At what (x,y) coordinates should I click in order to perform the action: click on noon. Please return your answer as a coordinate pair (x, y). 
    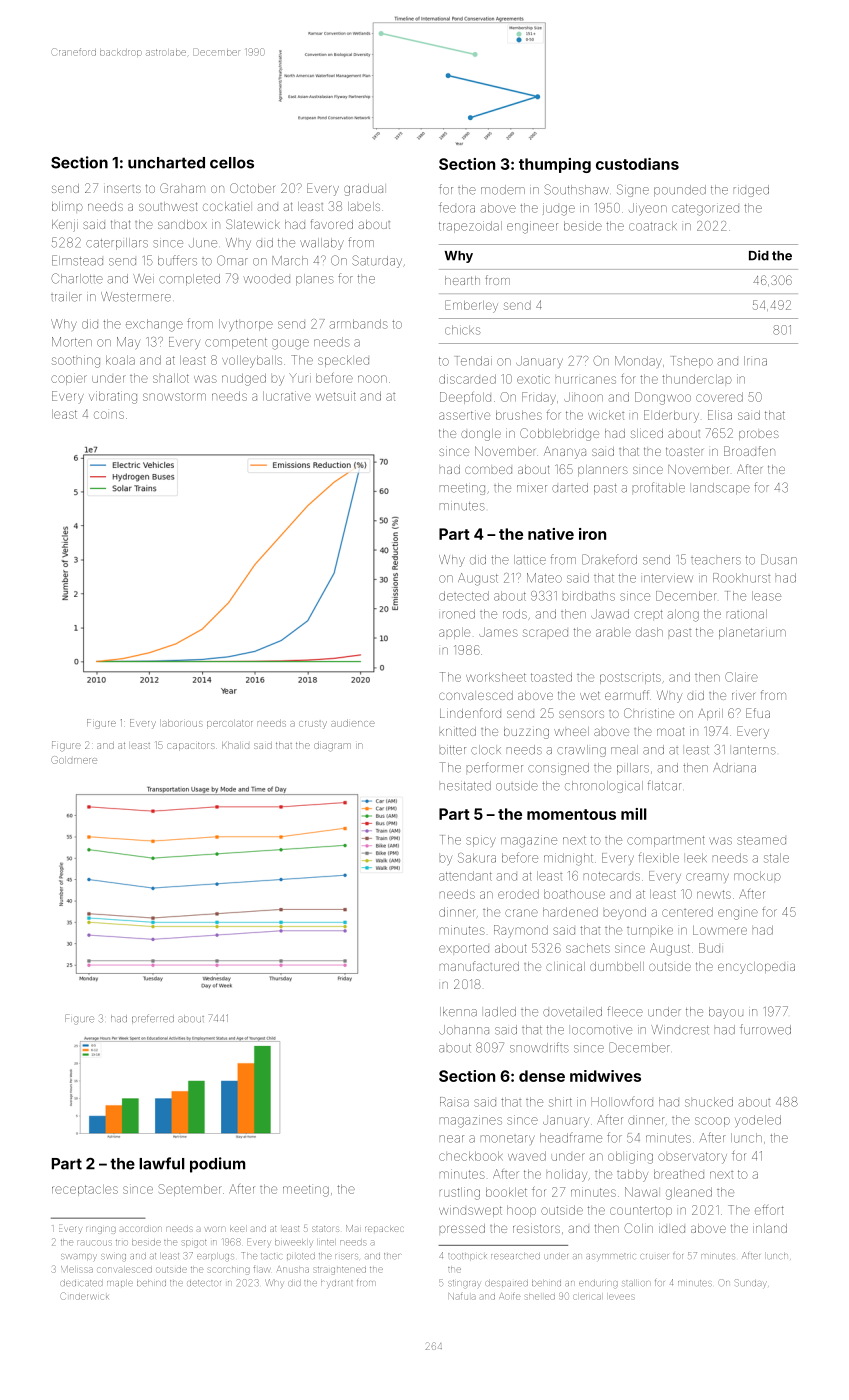
    Looking at the image, I should click on (372, 379).
